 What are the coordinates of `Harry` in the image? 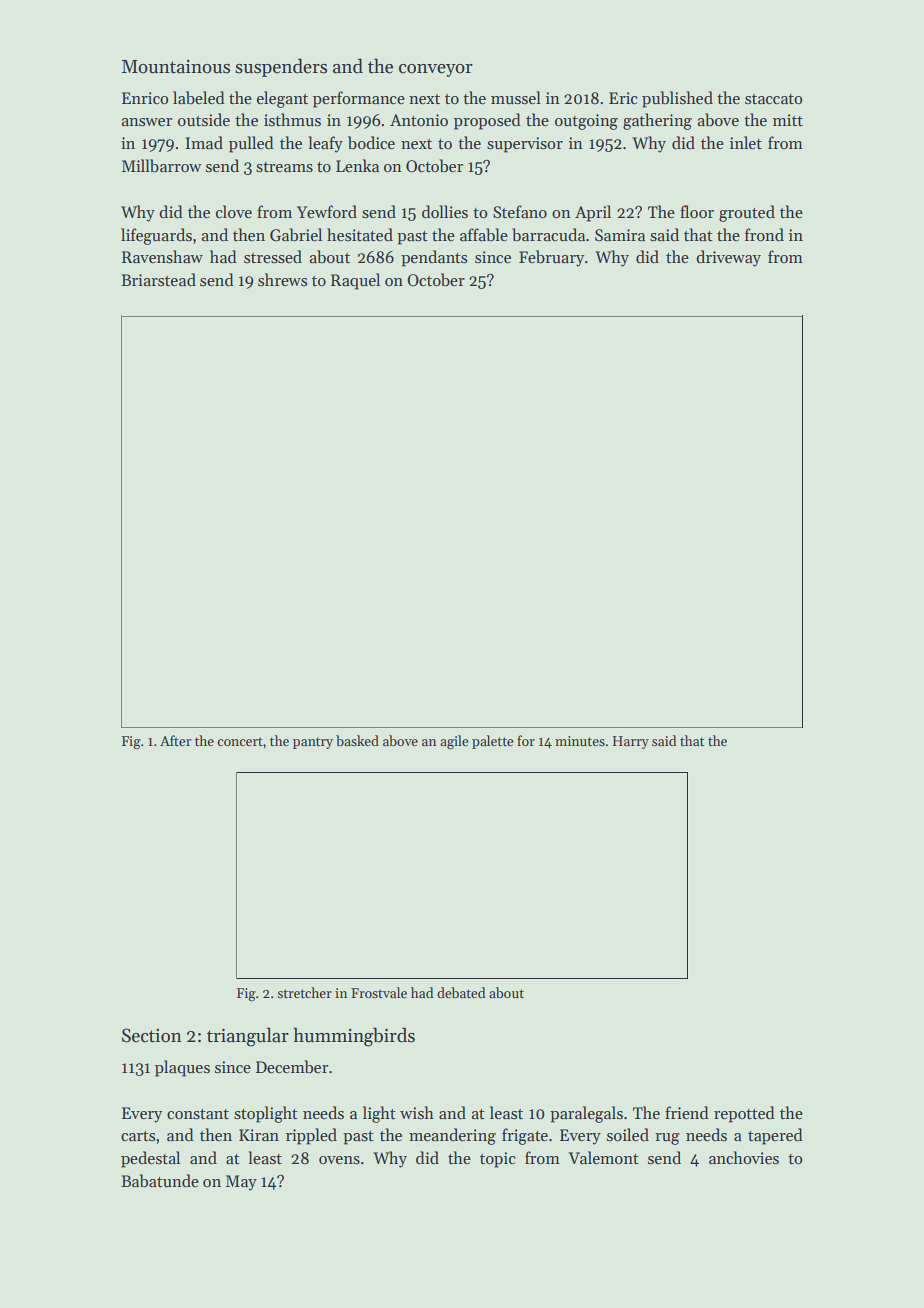 It's located at (631, 742).
